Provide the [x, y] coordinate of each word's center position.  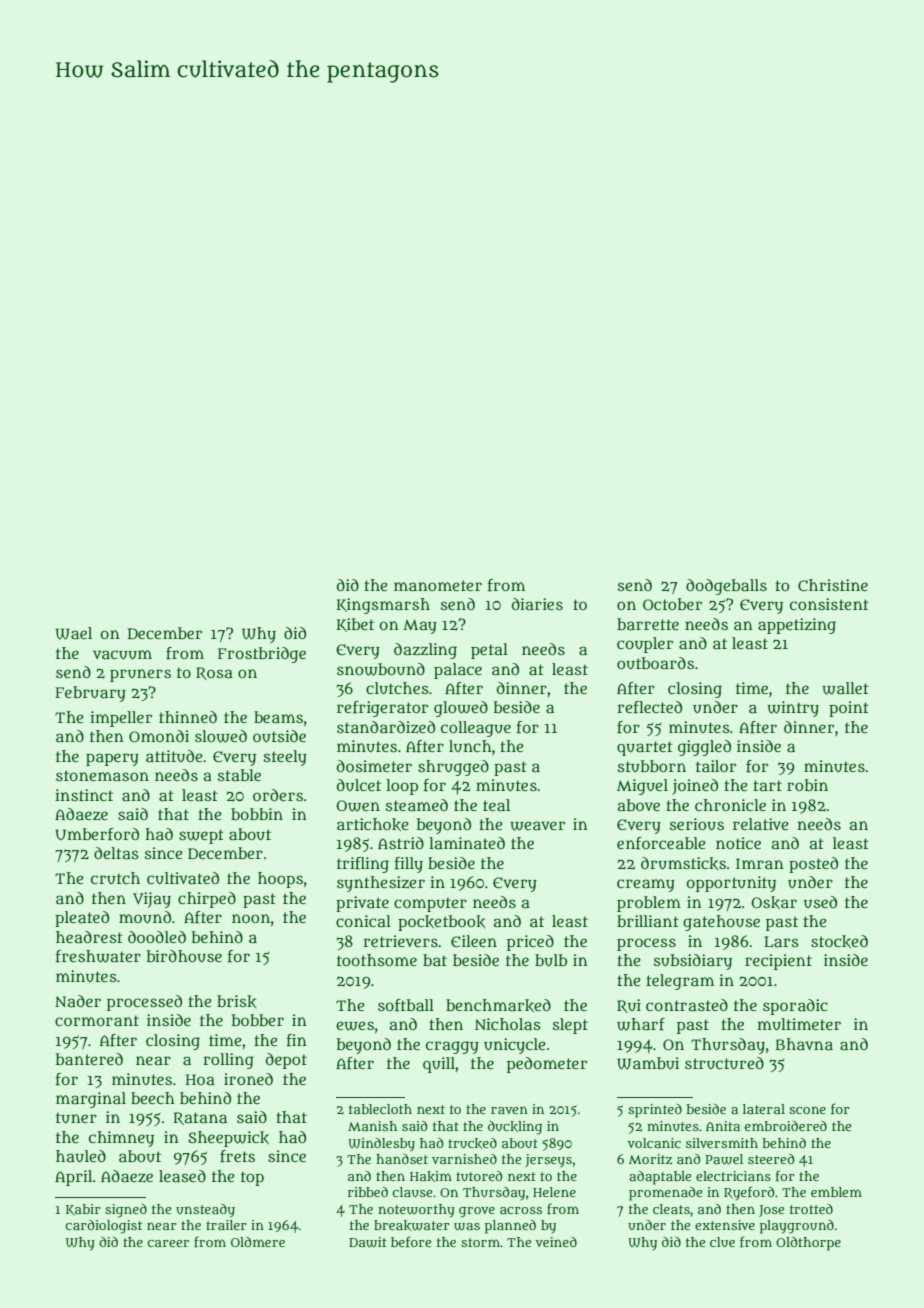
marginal [91, 1100]
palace [458, 671]
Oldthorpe [808, 1244]
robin [807, 785]
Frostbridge [262, 655]
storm [480, 1242]
